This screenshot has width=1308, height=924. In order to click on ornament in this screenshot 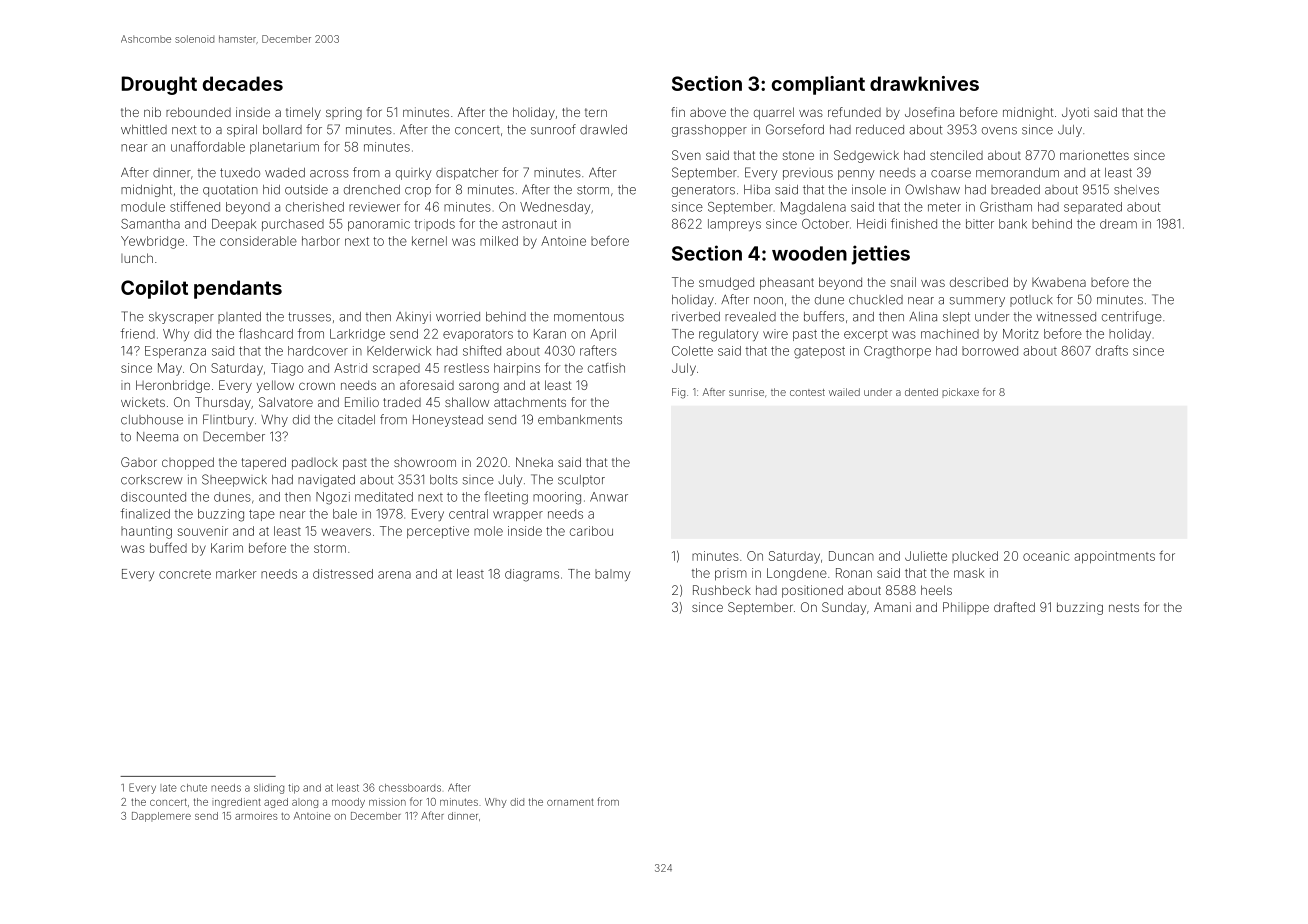, I will do `click(570, 802)`.
